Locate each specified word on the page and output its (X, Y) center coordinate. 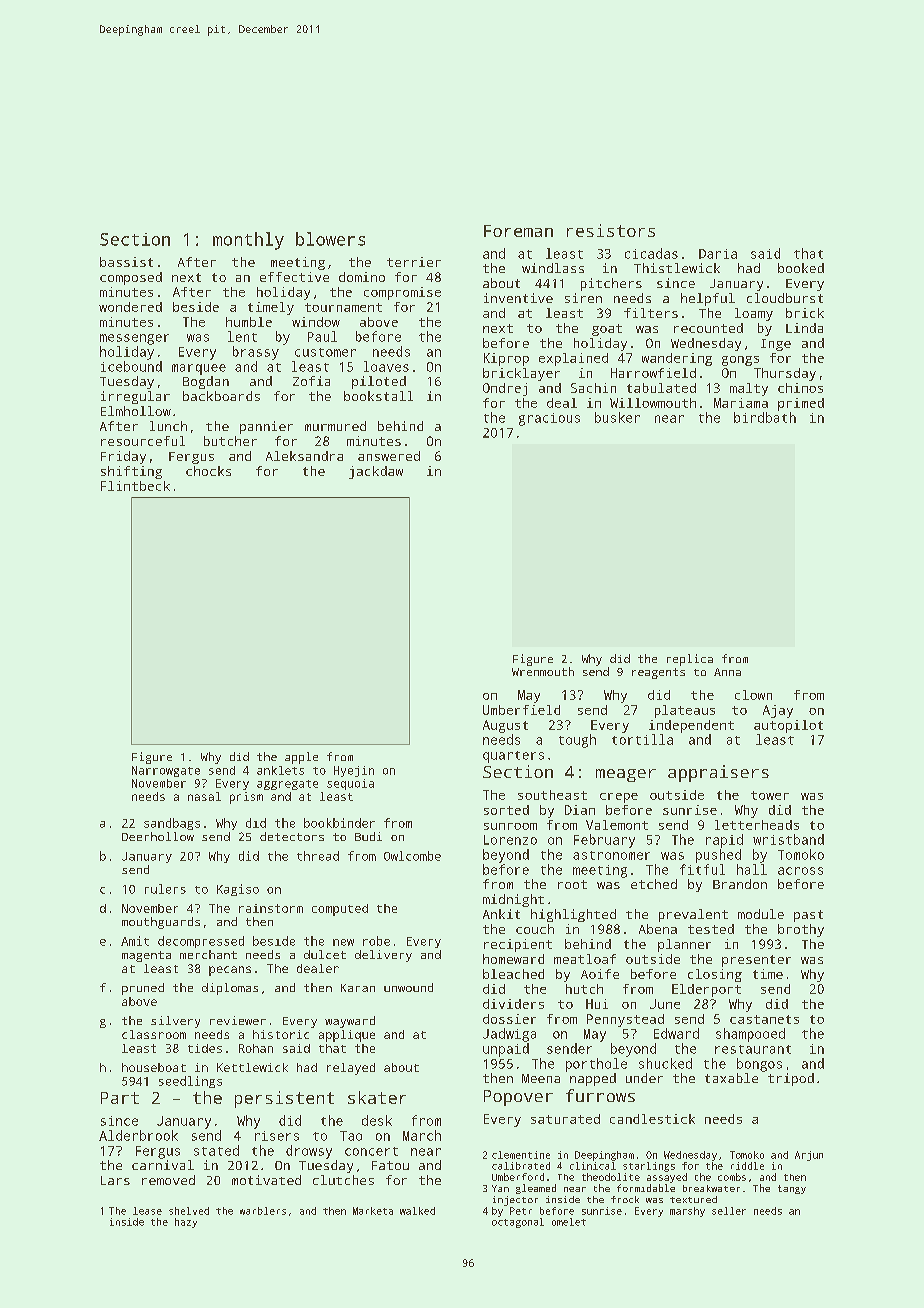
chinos (800, 388)
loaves (386, 366)
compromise (402, 293)
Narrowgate (166, 771)
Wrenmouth (543, 671)
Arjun (809, 1156)
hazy (186, 1223)
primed (801, 404)
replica (690, 660)
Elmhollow (136, 411)
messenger (134, 339)
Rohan (256, 1048)
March (422, 1135)
